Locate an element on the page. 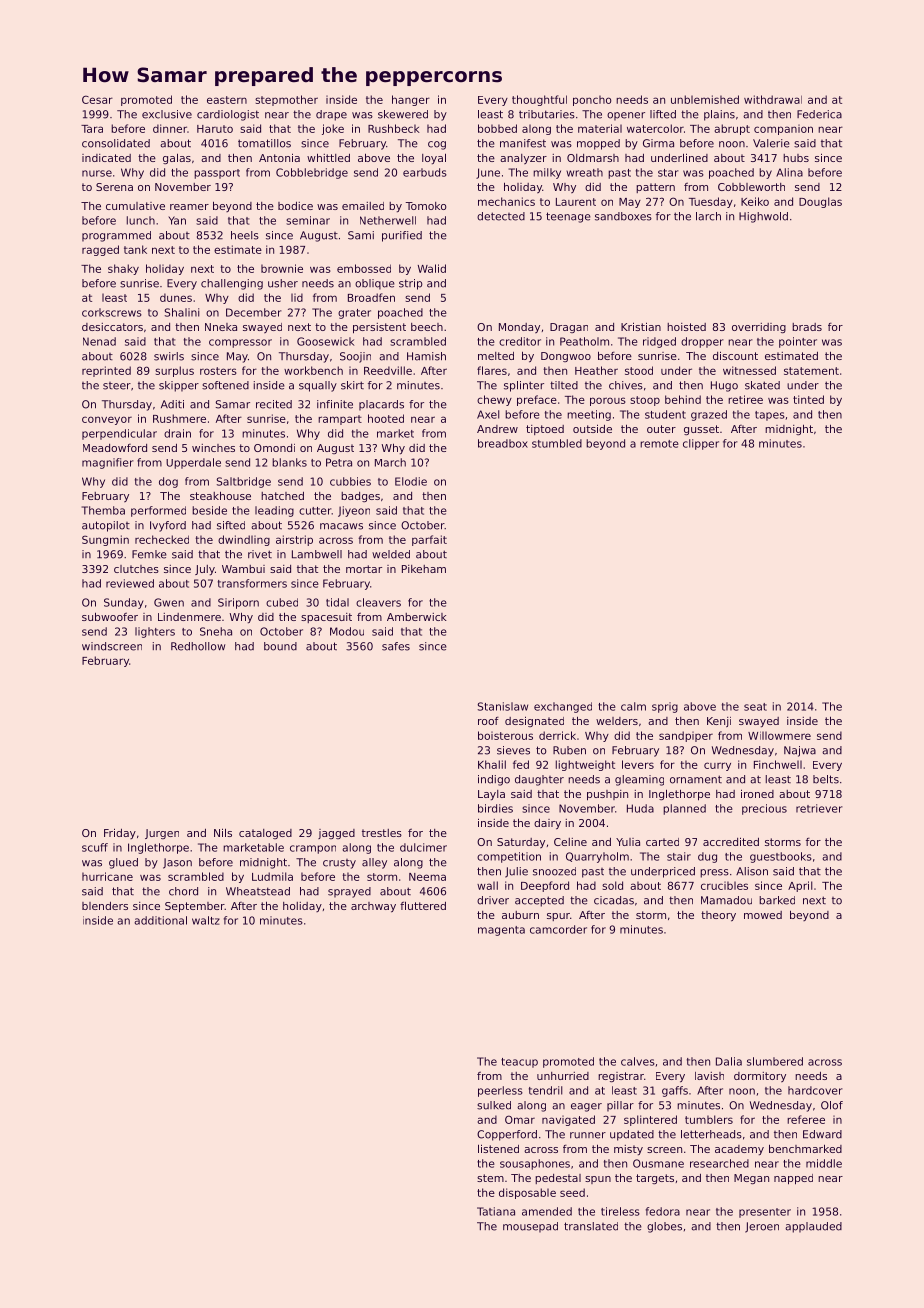 The height and width of the document is (1308, 924). stem is located at coordinates (490, 1178).
